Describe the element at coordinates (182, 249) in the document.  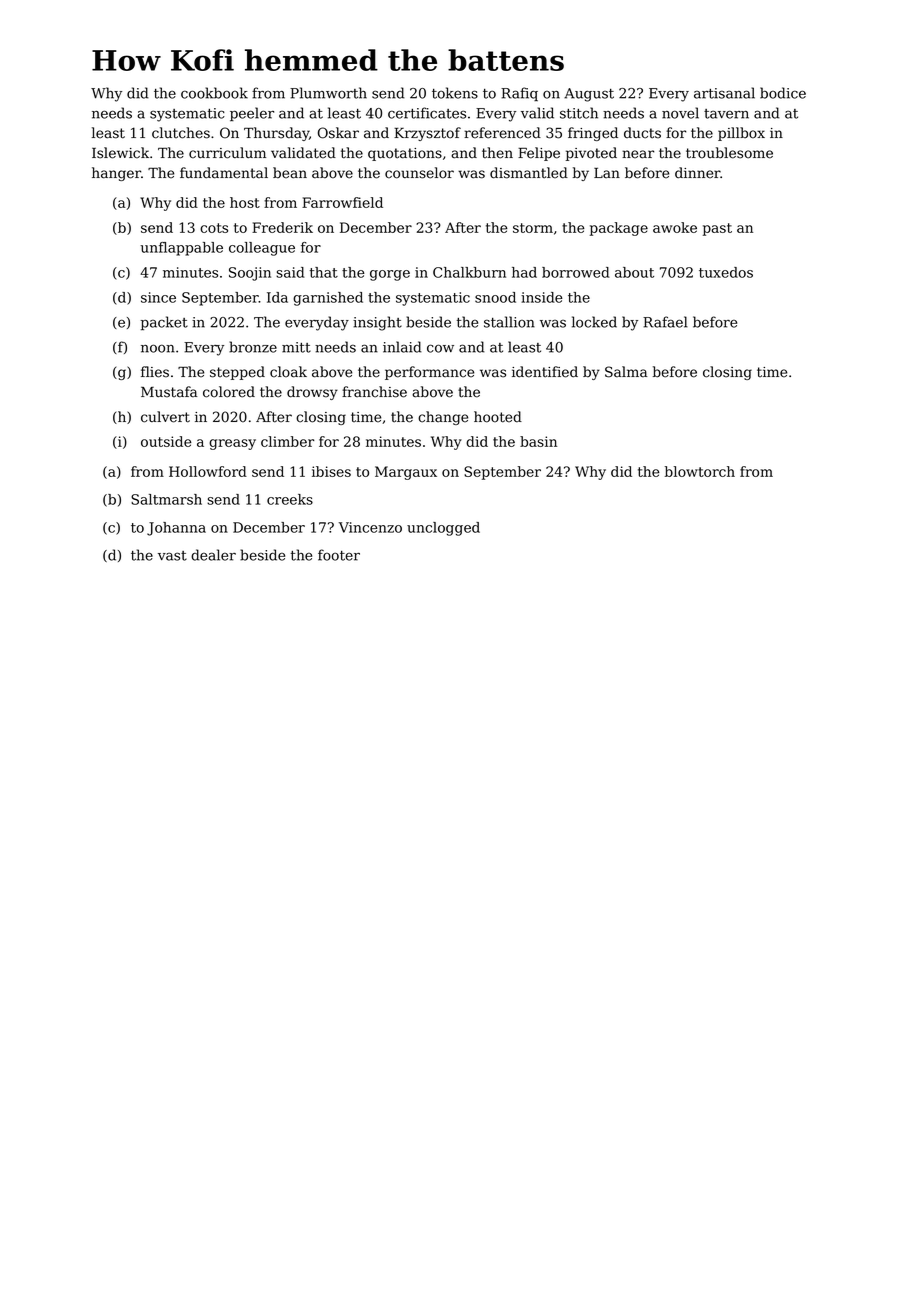
I see `unflappable` at that location.
